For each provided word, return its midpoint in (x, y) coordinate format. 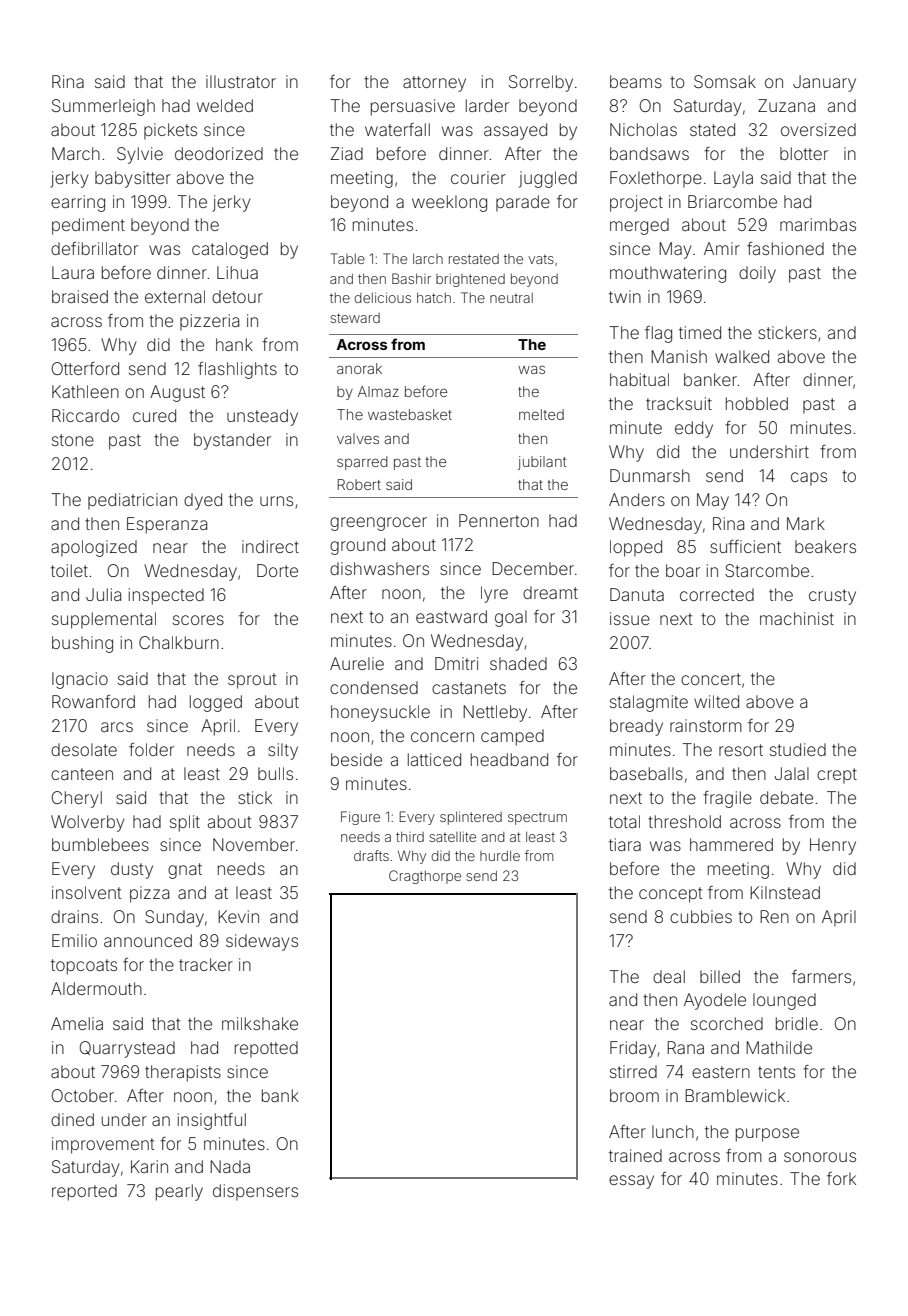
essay (631, 1182)
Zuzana (786, 105)
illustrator (241, 81)
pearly (179, 1192)
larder (487, 105)
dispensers (255, 1192)
